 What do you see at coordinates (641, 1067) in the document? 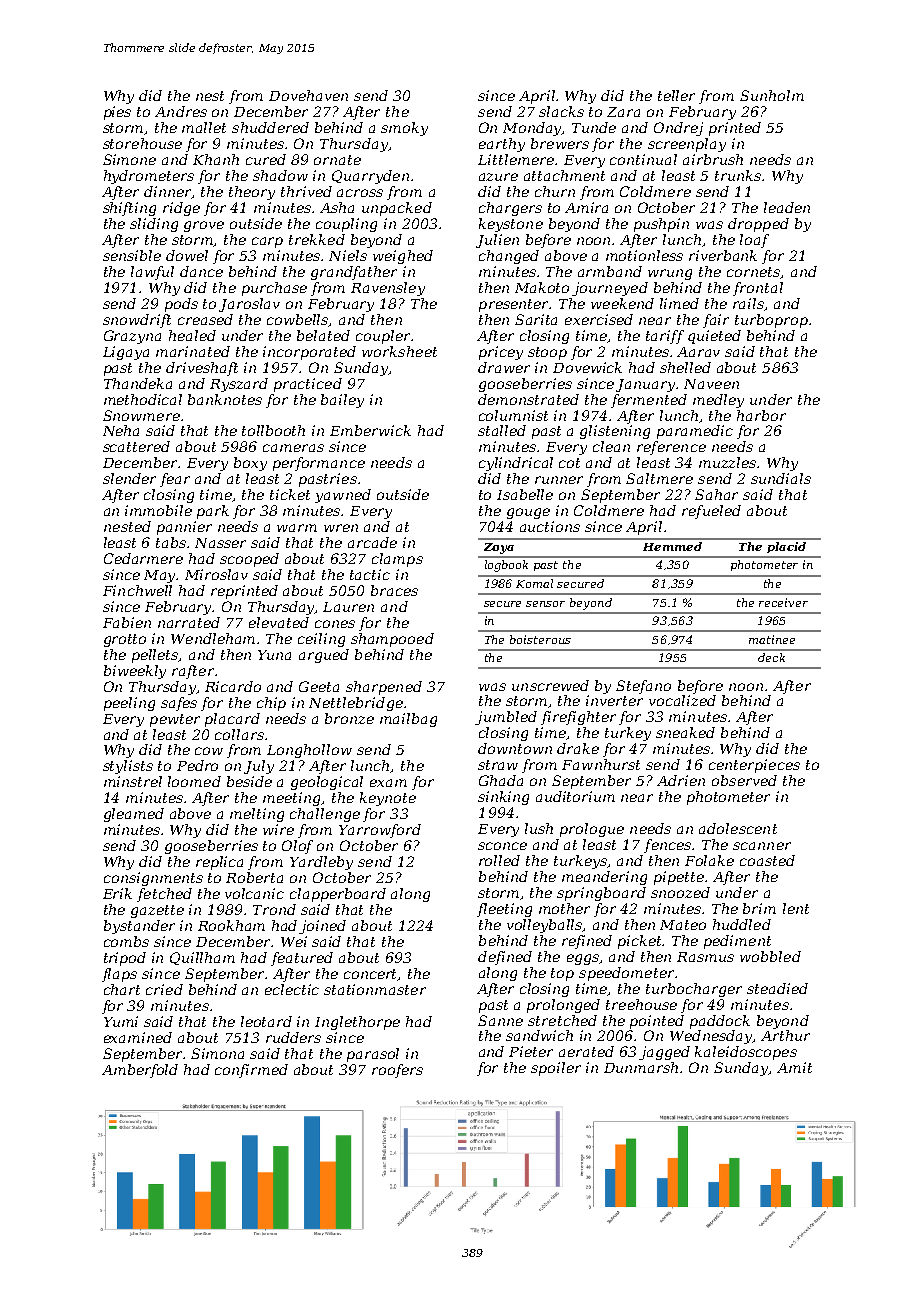
I see `Dunmarsh` at bounding box center [641, 1067].
